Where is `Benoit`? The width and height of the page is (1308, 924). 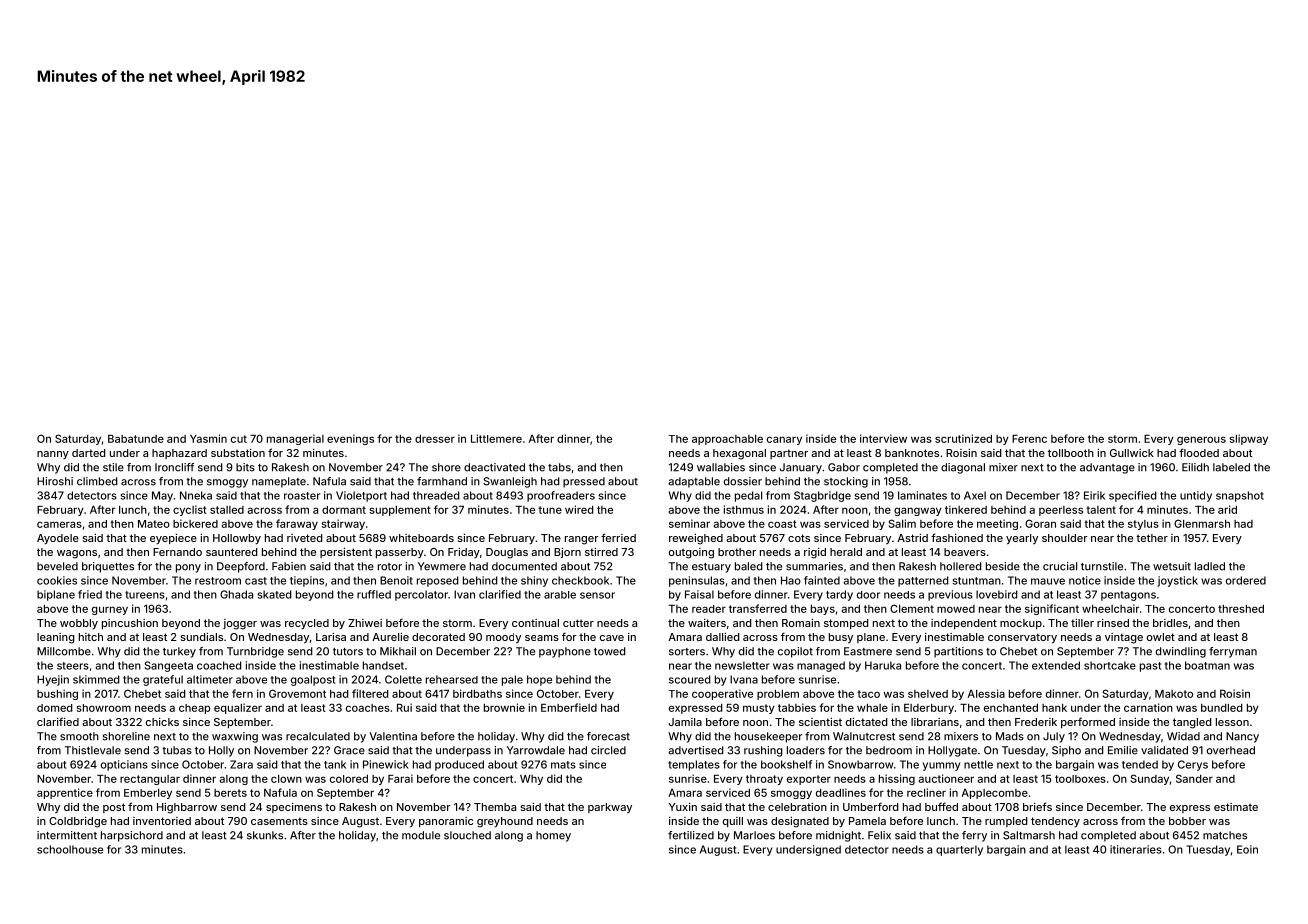
Benoit is located at coordinates (396, 580).
